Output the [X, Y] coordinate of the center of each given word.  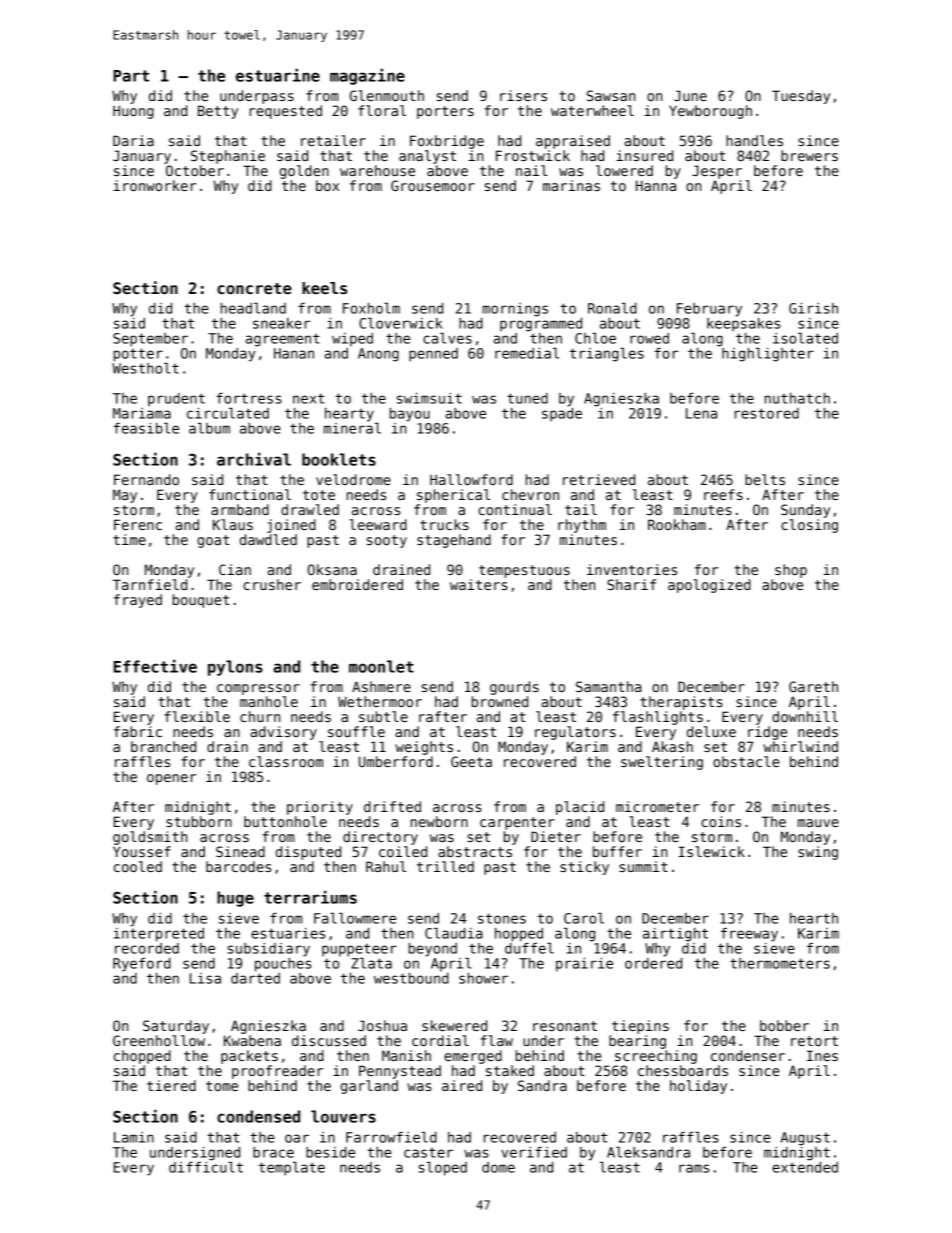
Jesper [717, 172]
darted [255, 978]
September [150, 340]
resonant [565, 1026]
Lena [701, 413]
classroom [286, 761]
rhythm [582, 526]
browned [500, 701]
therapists [681, 703]
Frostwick [533, 155]
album [209, 428]
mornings [515, 310]
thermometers [780, 963]
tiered [171, 1085]
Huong [133, 112]
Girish [813, 308]
